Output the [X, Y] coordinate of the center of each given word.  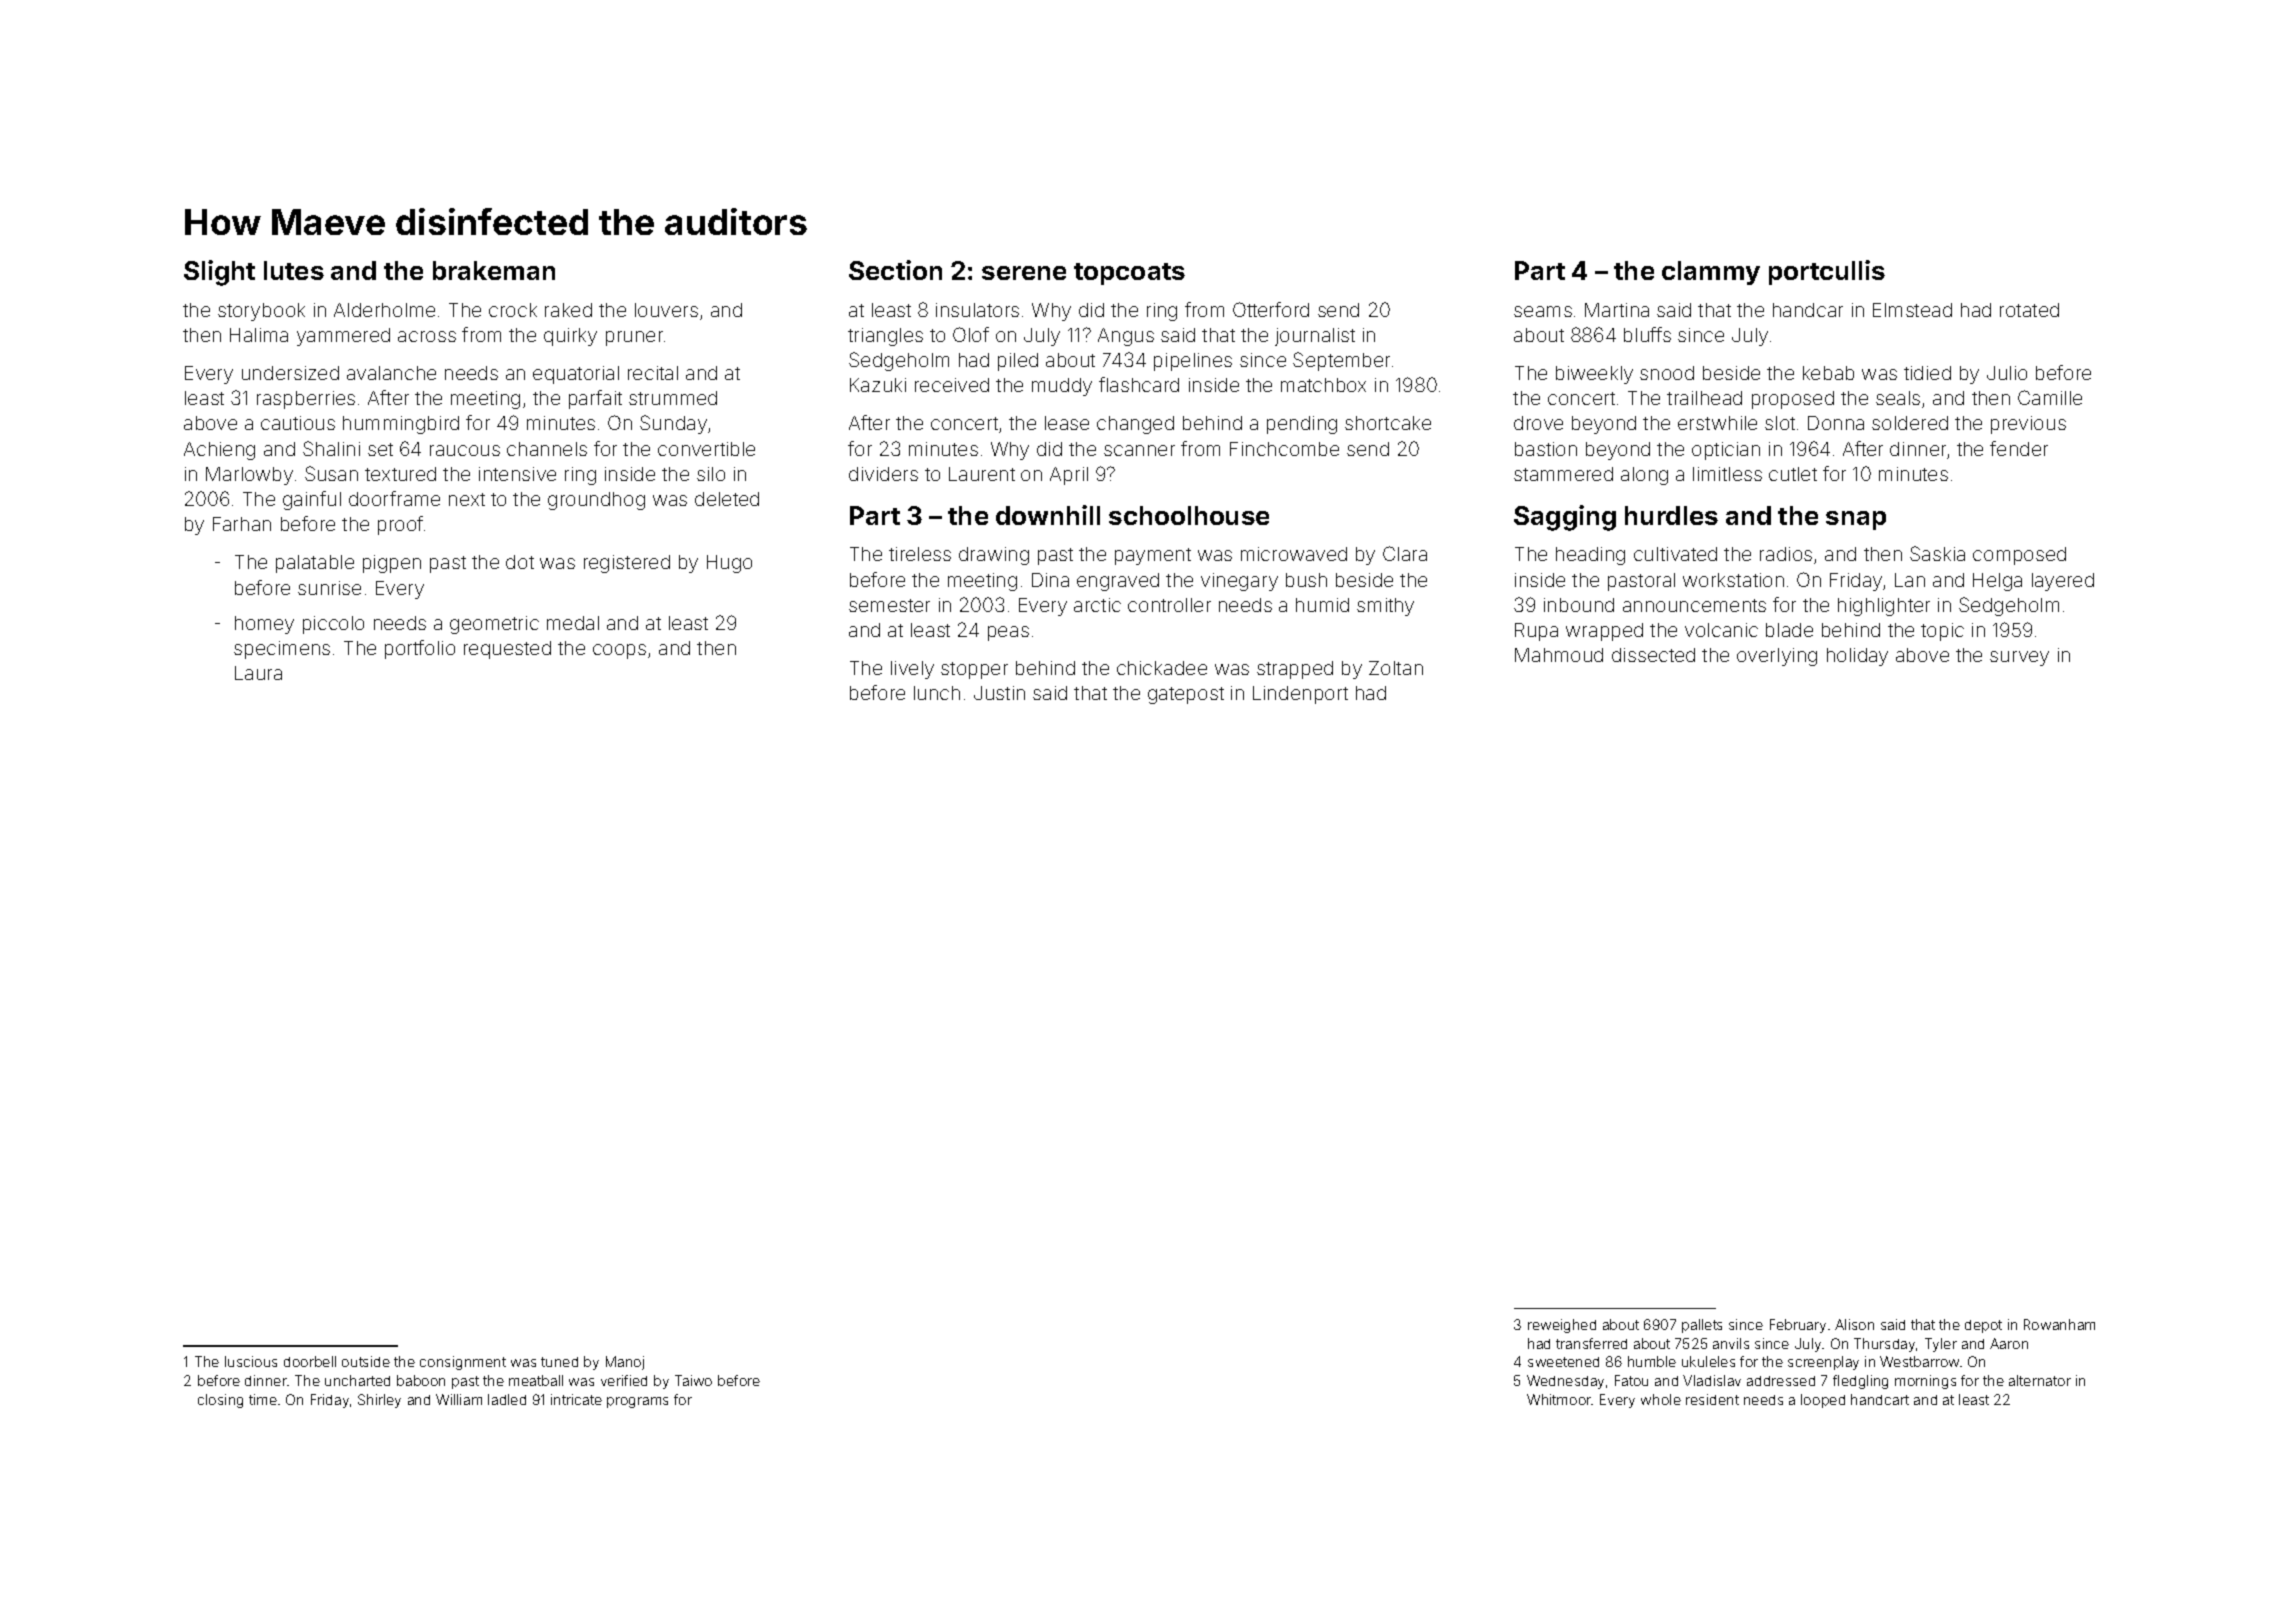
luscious [251, 1361]
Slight [219, 273]
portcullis [1827, 272]
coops [619, 651]
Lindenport [1300, 695]
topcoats [1129, 274]
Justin [999, 693]
